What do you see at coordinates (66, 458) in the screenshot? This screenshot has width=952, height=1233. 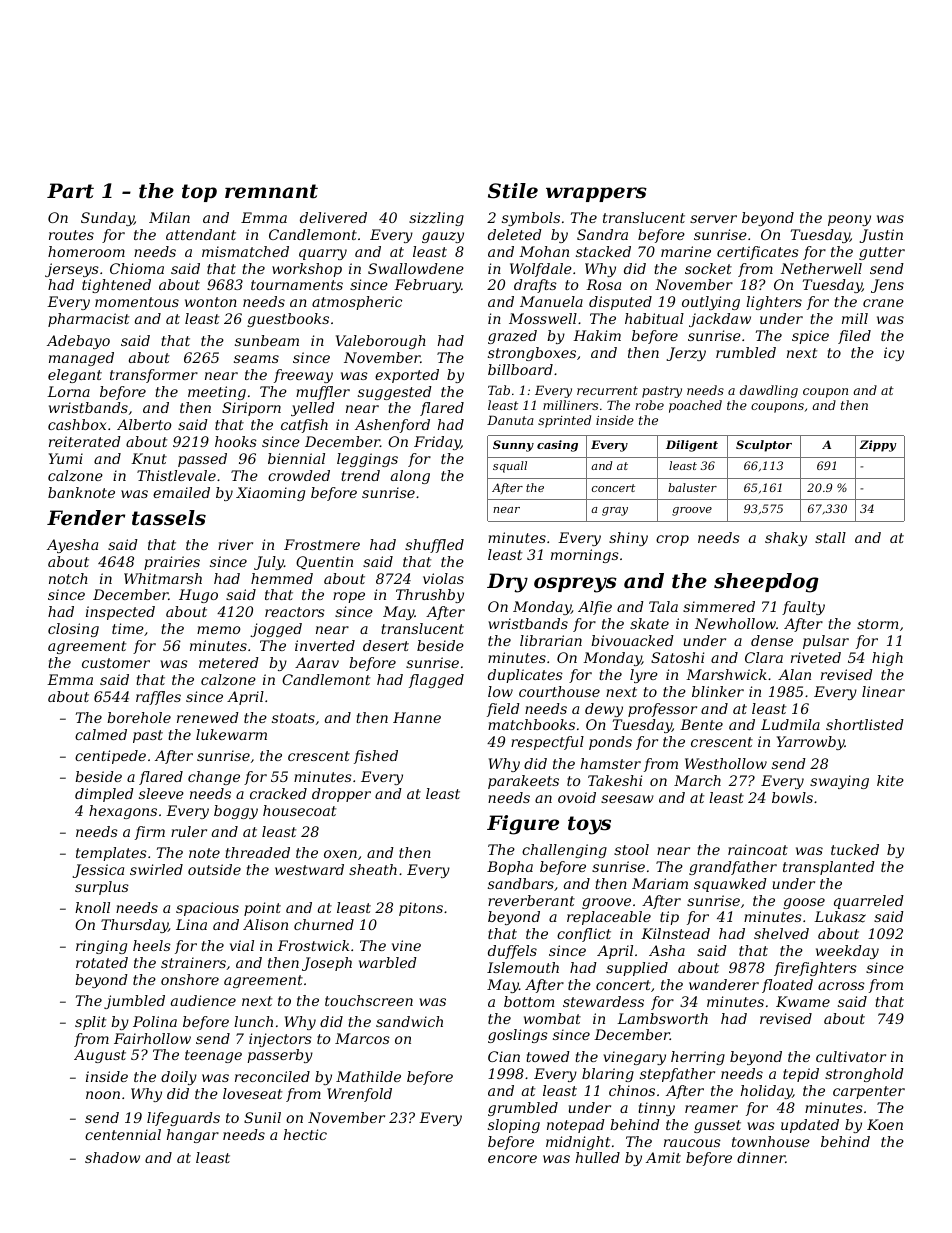 I see `Yumi` at bounding box center [66, 458].
